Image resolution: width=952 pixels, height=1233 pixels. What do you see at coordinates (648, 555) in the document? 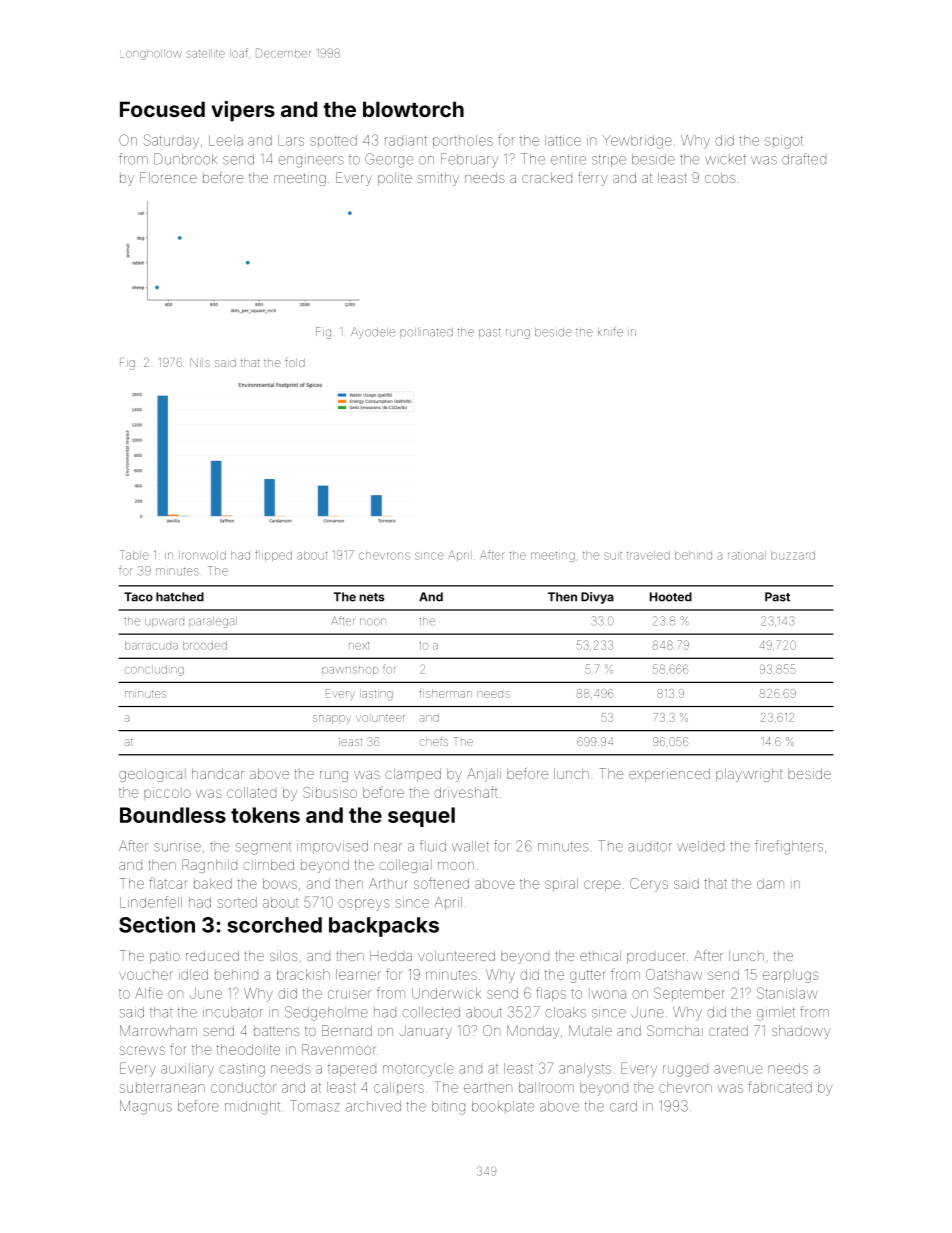
I see `traveled` at bounding box center [648, 555].
